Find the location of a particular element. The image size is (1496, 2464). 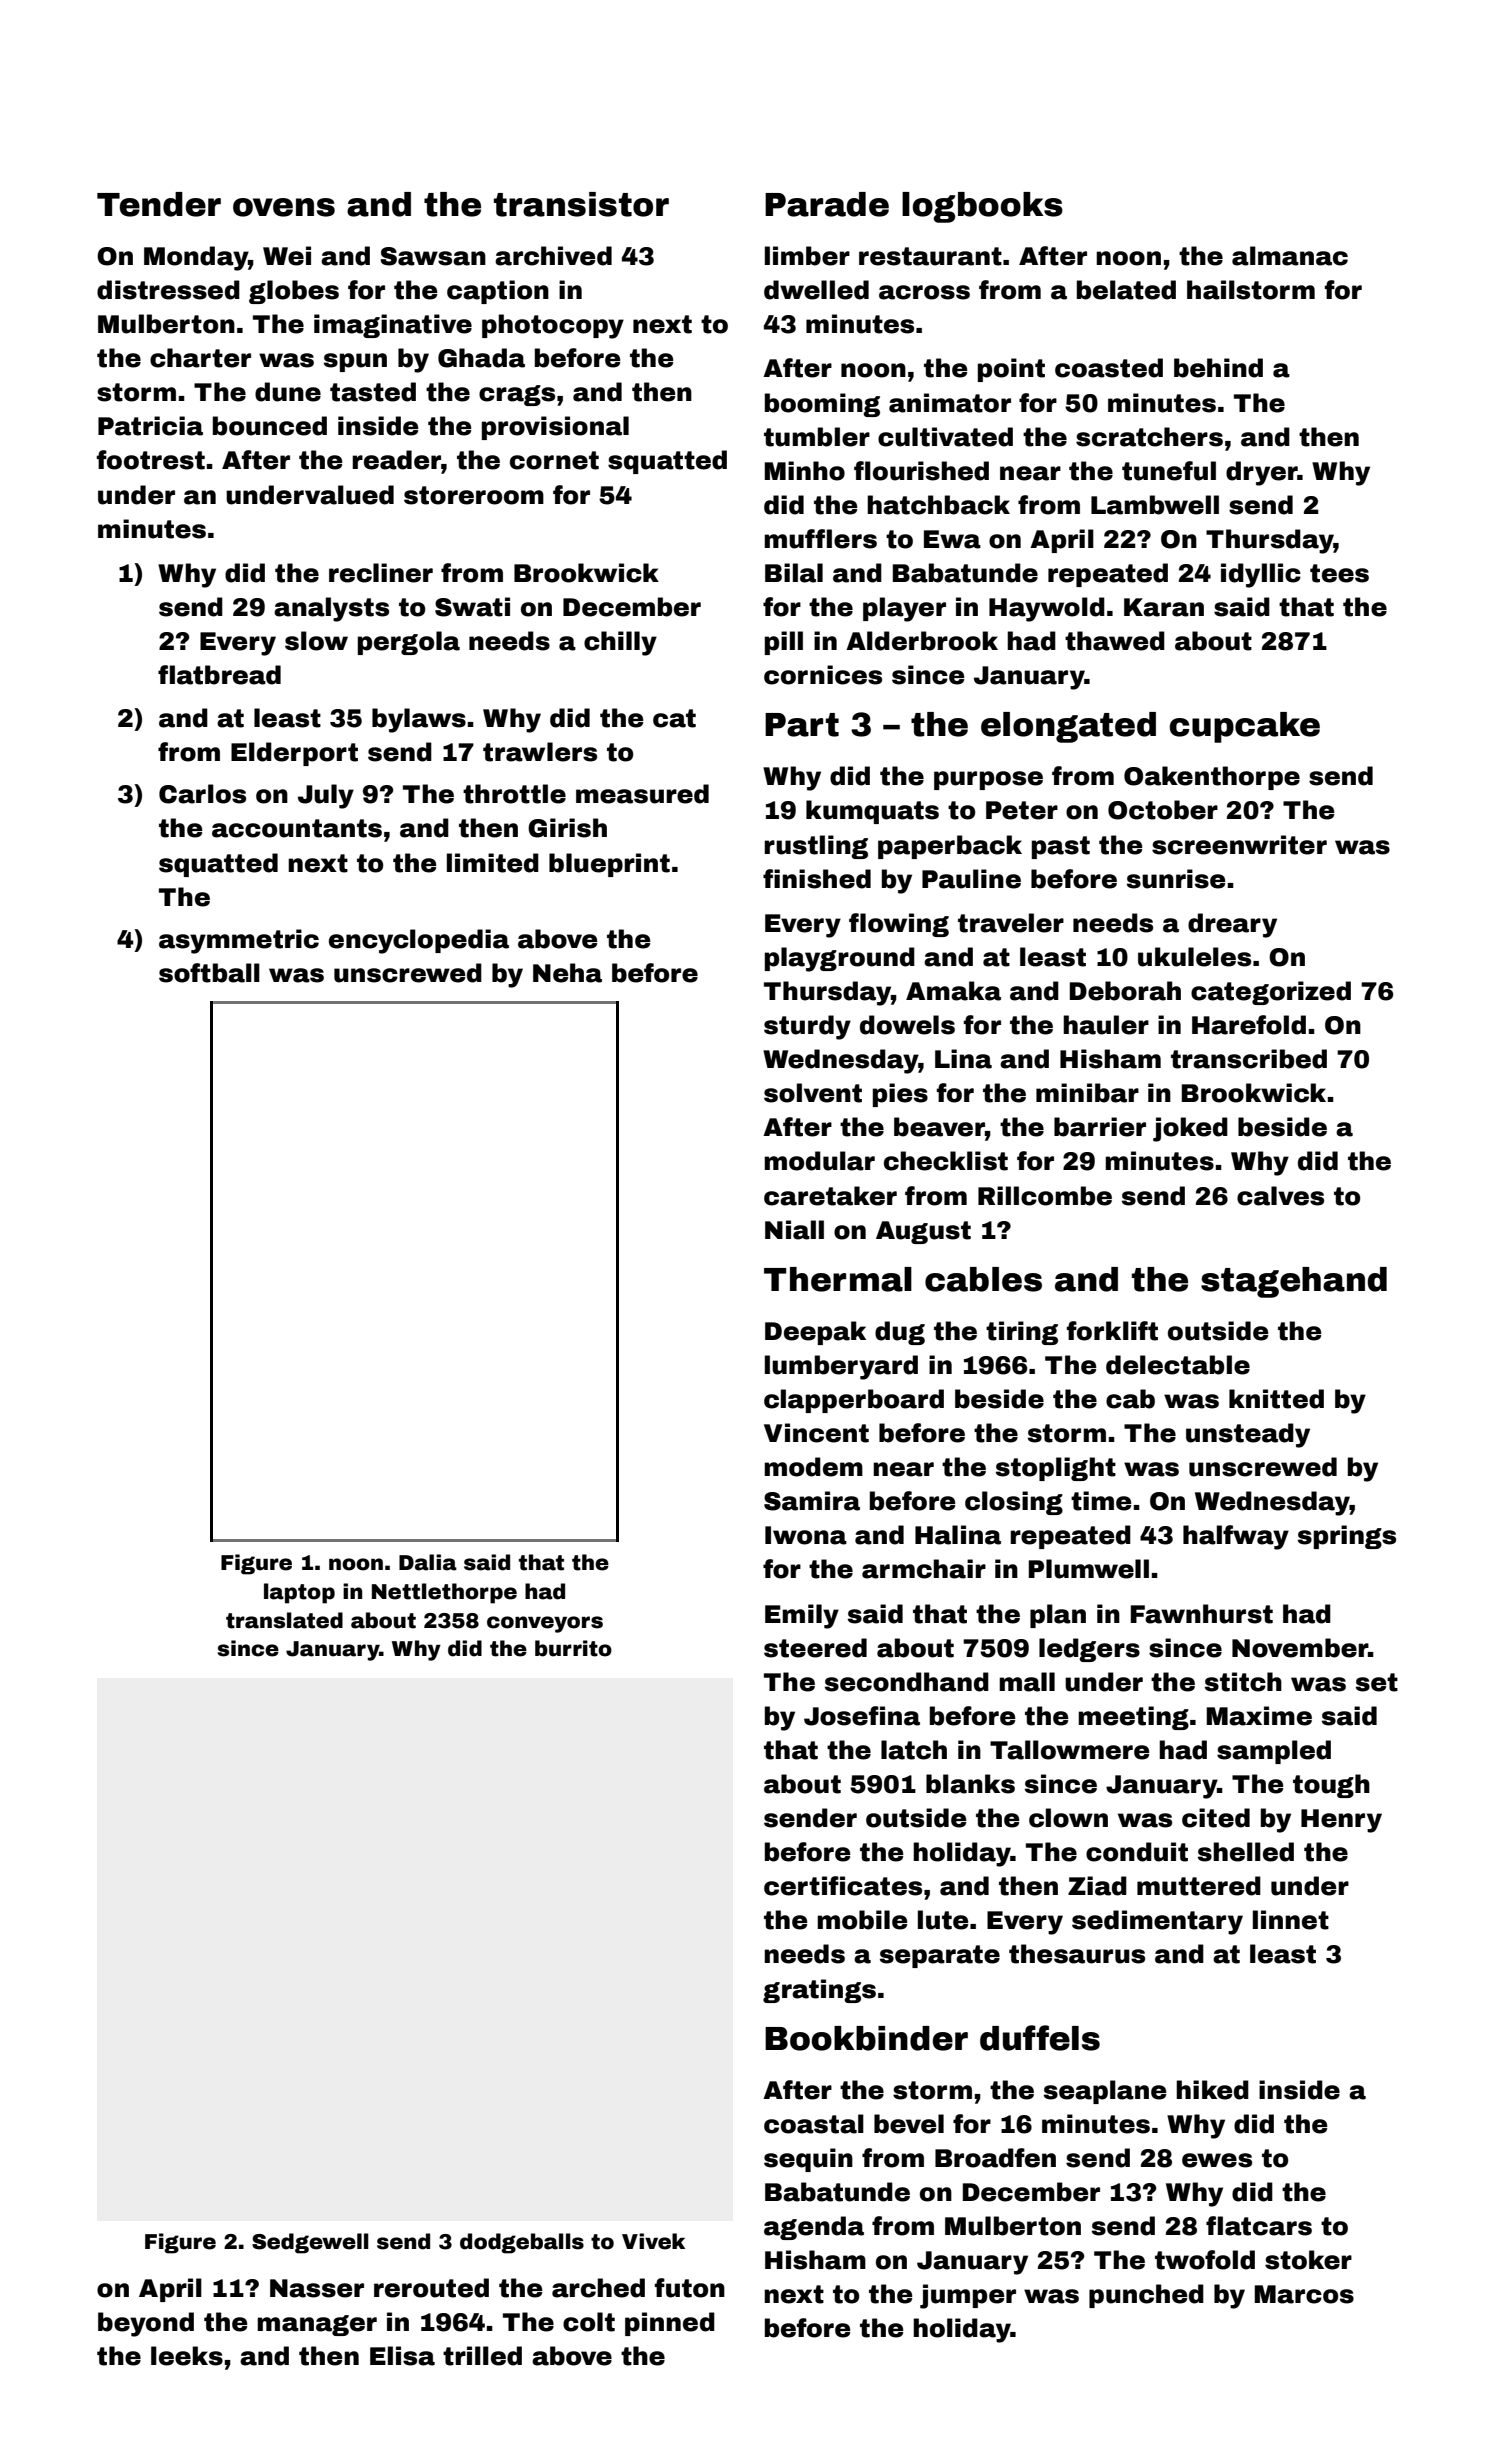

provisional is located at coordinates (555, 428).
